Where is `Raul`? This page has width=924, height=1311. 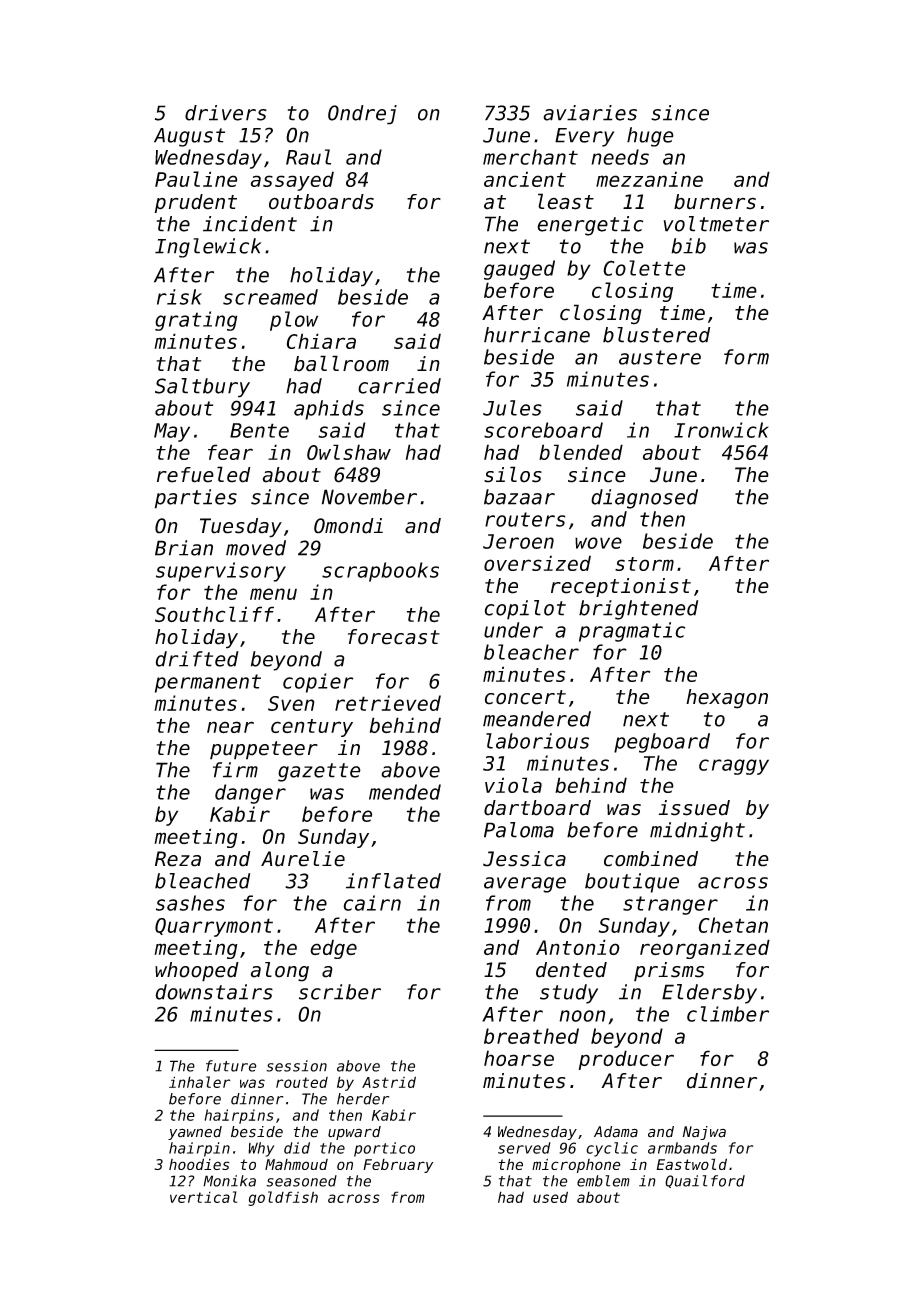 Raul is located at coordinates (308, 157).
